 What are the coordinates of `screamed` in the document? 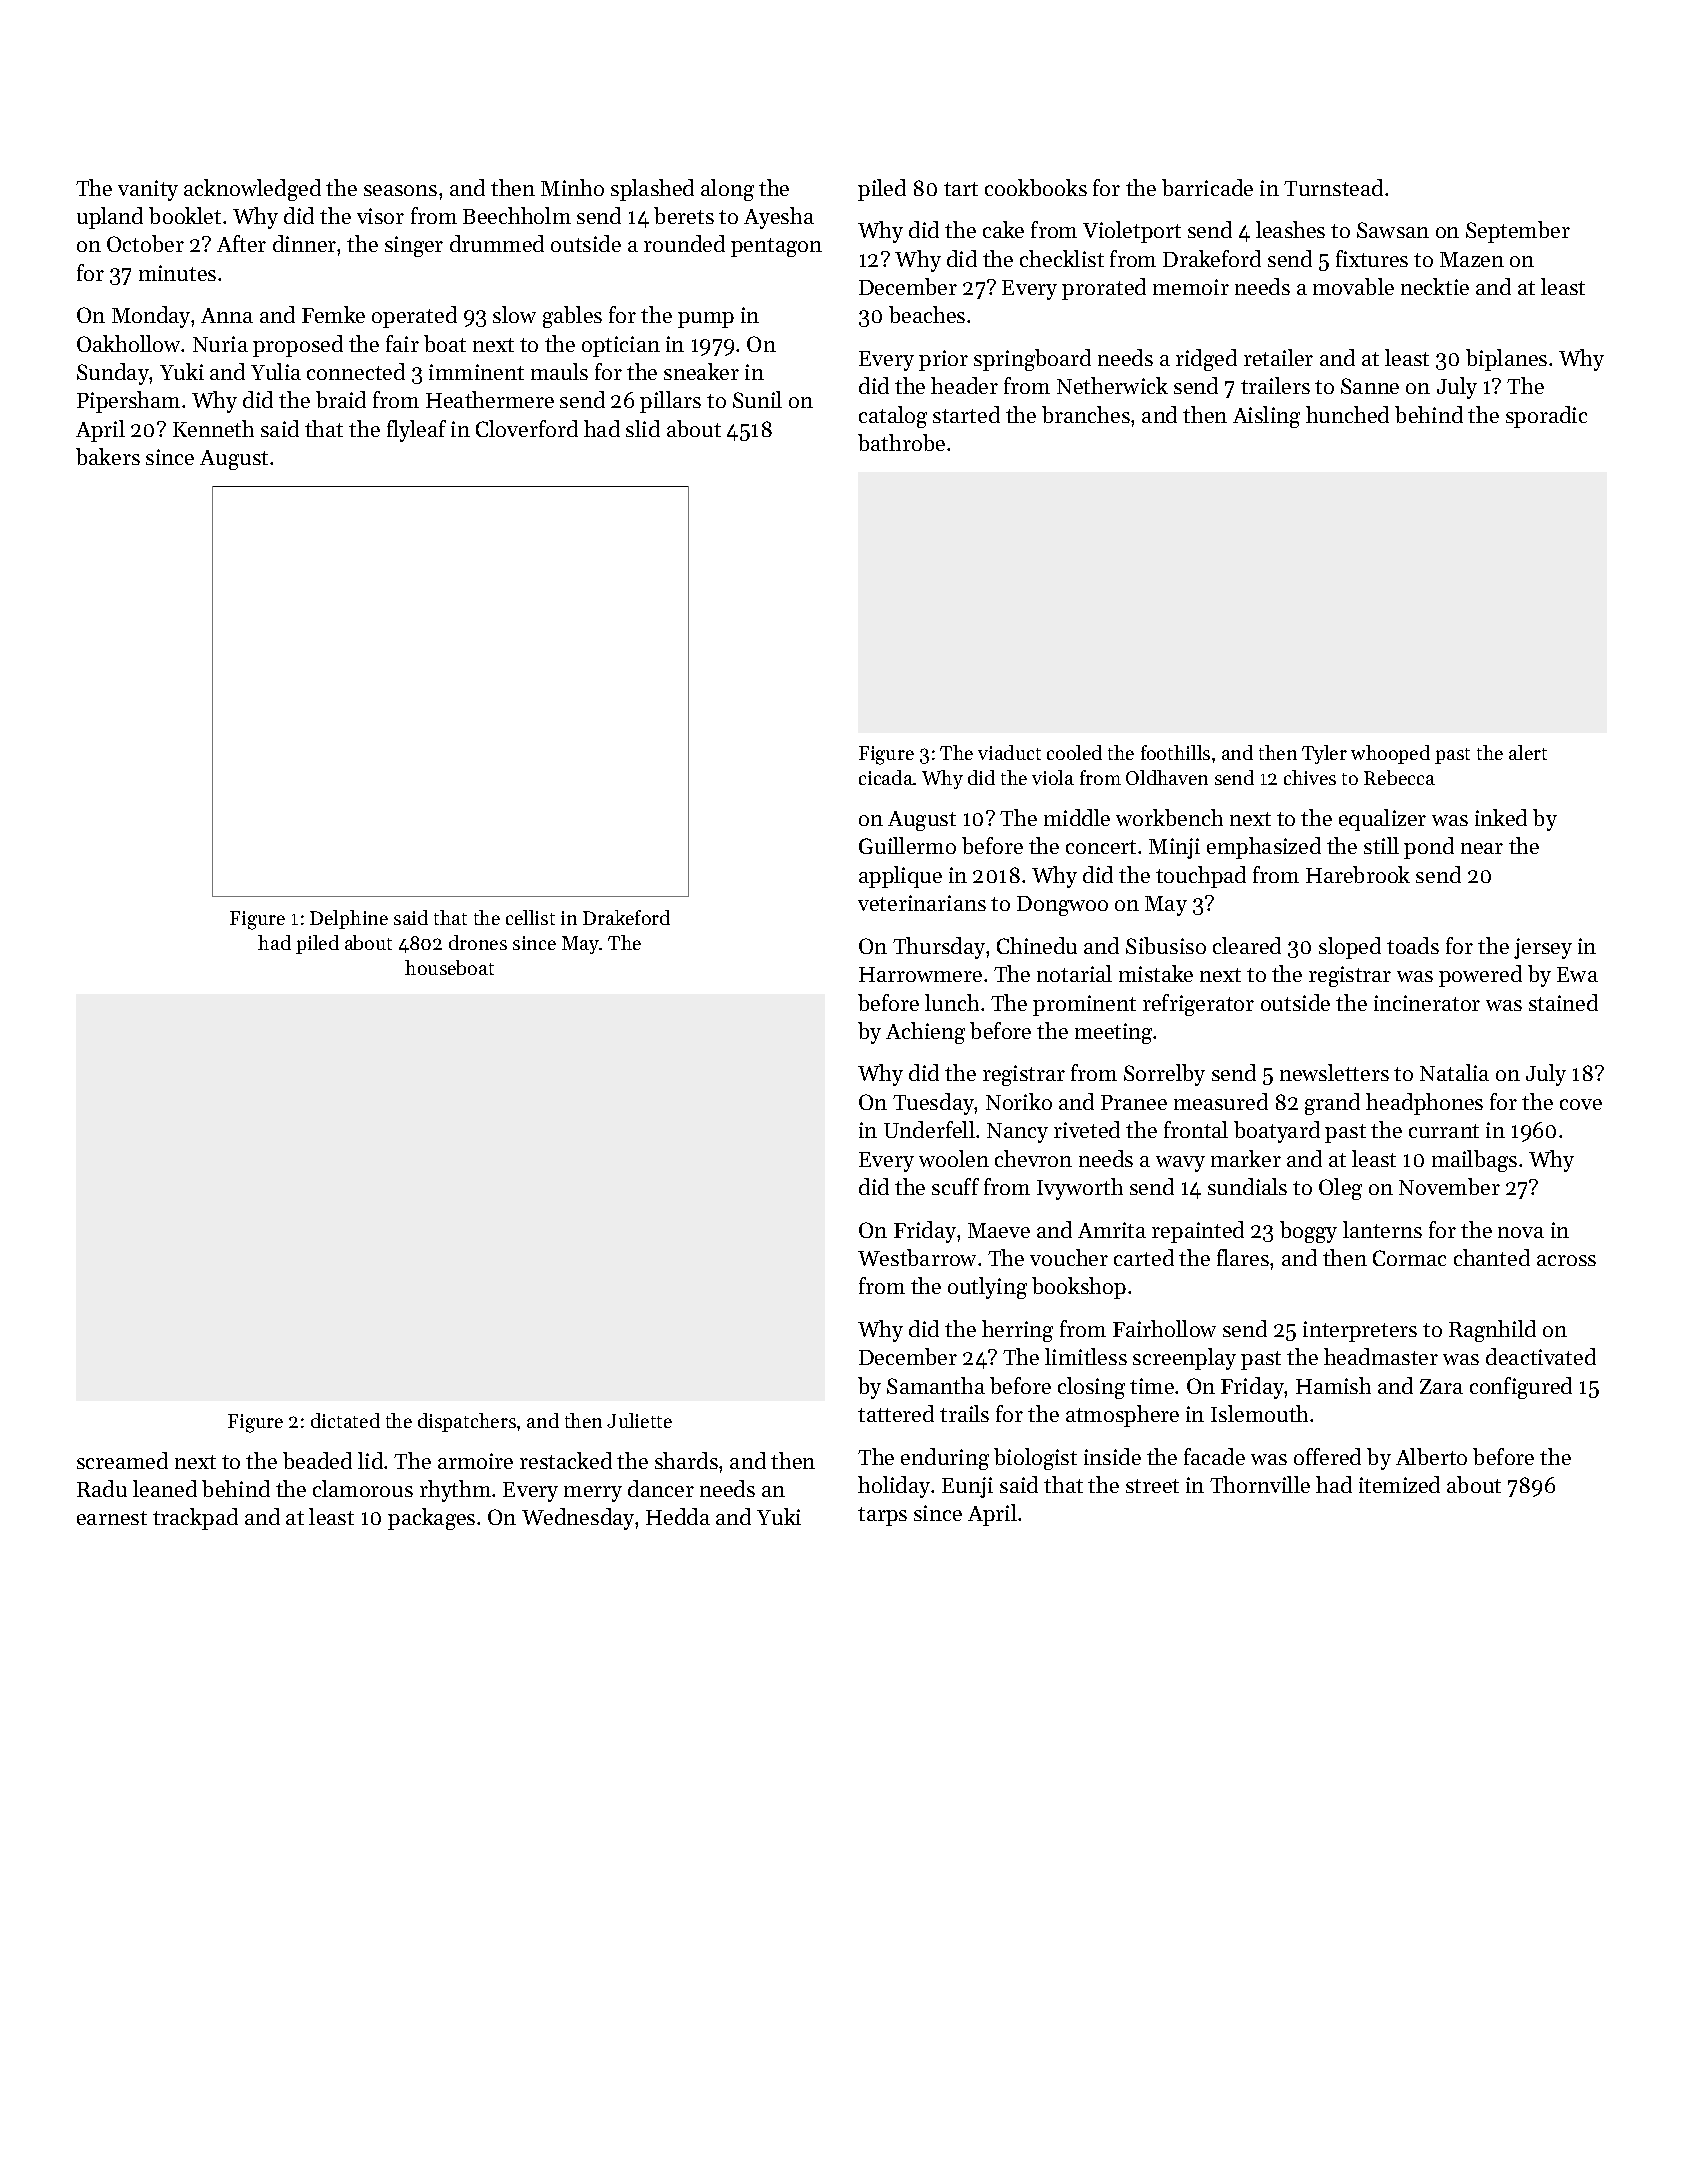 It's located at (122, 1460).
